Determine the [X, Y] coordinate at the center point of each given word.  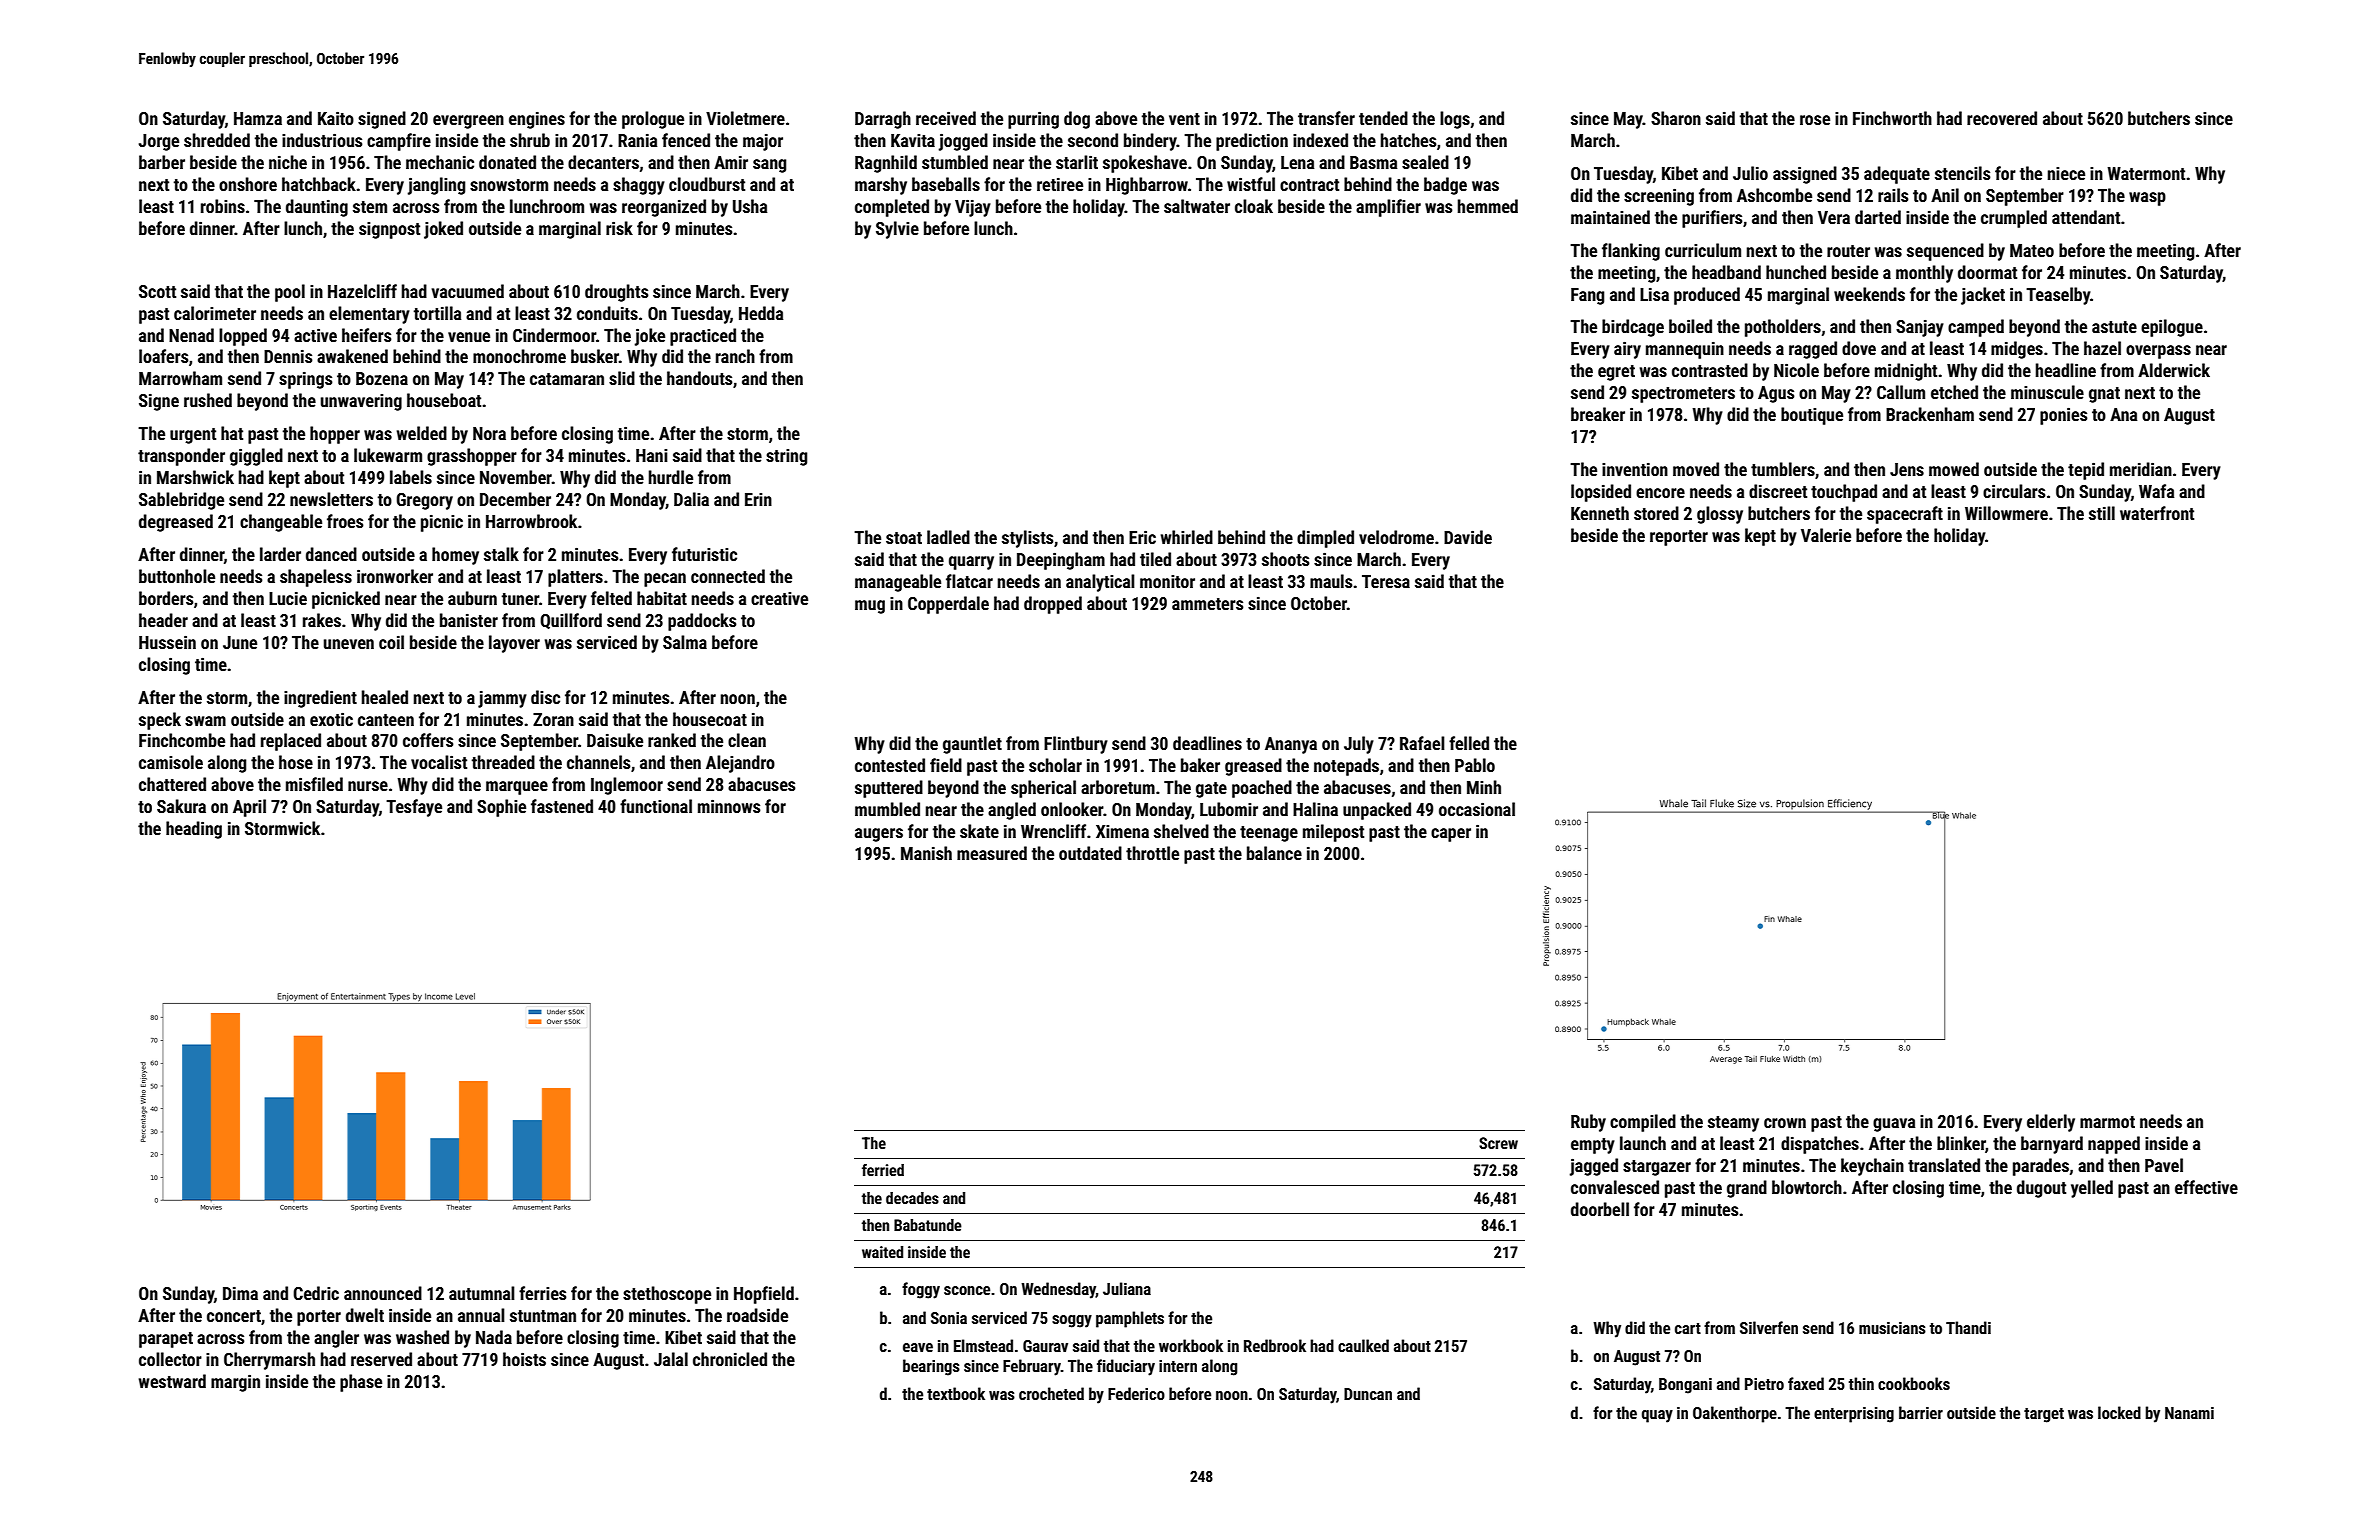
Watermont [2146, 173]
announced [383, 1293]
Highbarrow [1147, 186]
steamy [1733, 1124]
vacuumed [468, 291]
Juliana [1127, 1288]
